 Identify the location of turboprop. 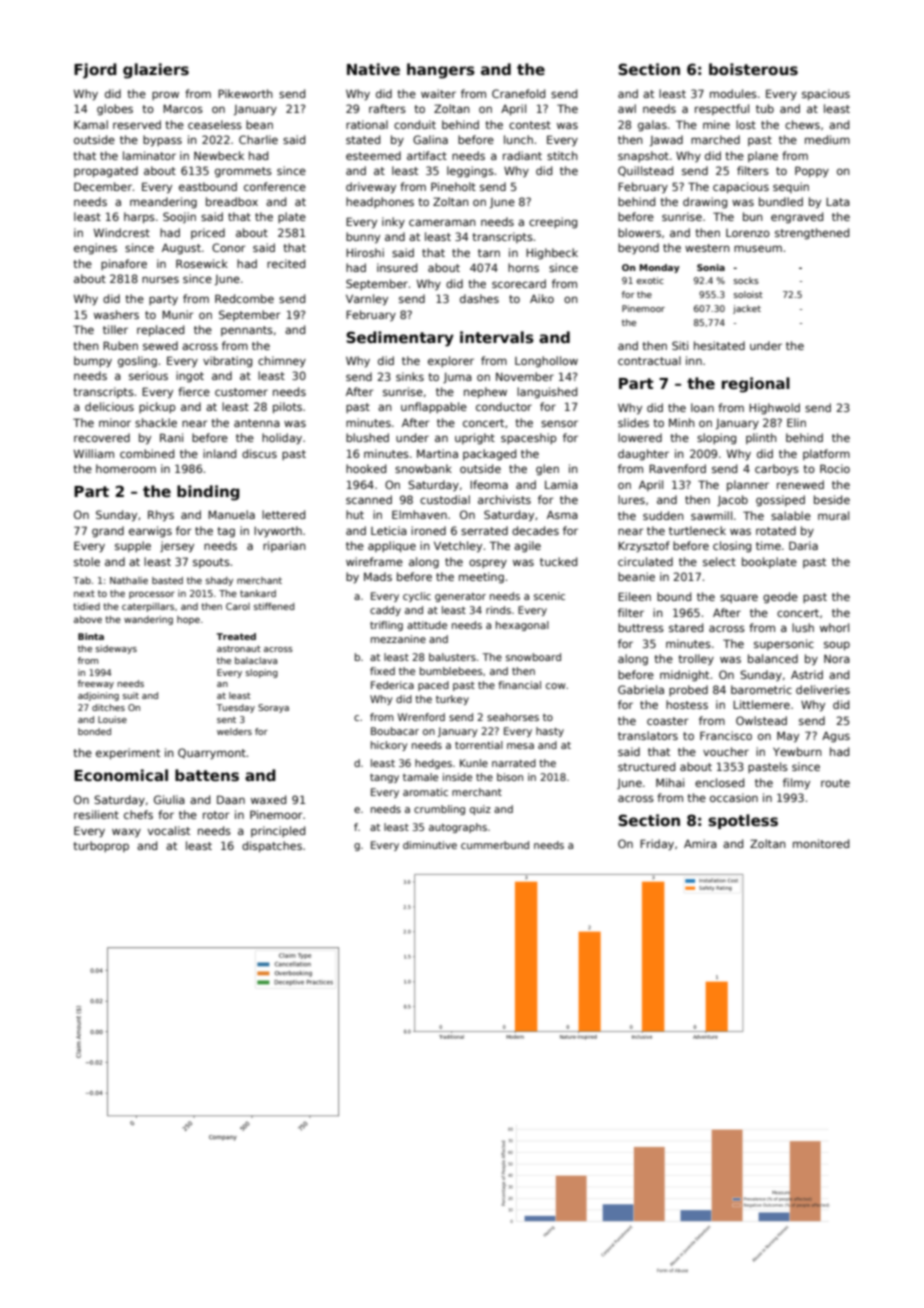
(101, 846).
